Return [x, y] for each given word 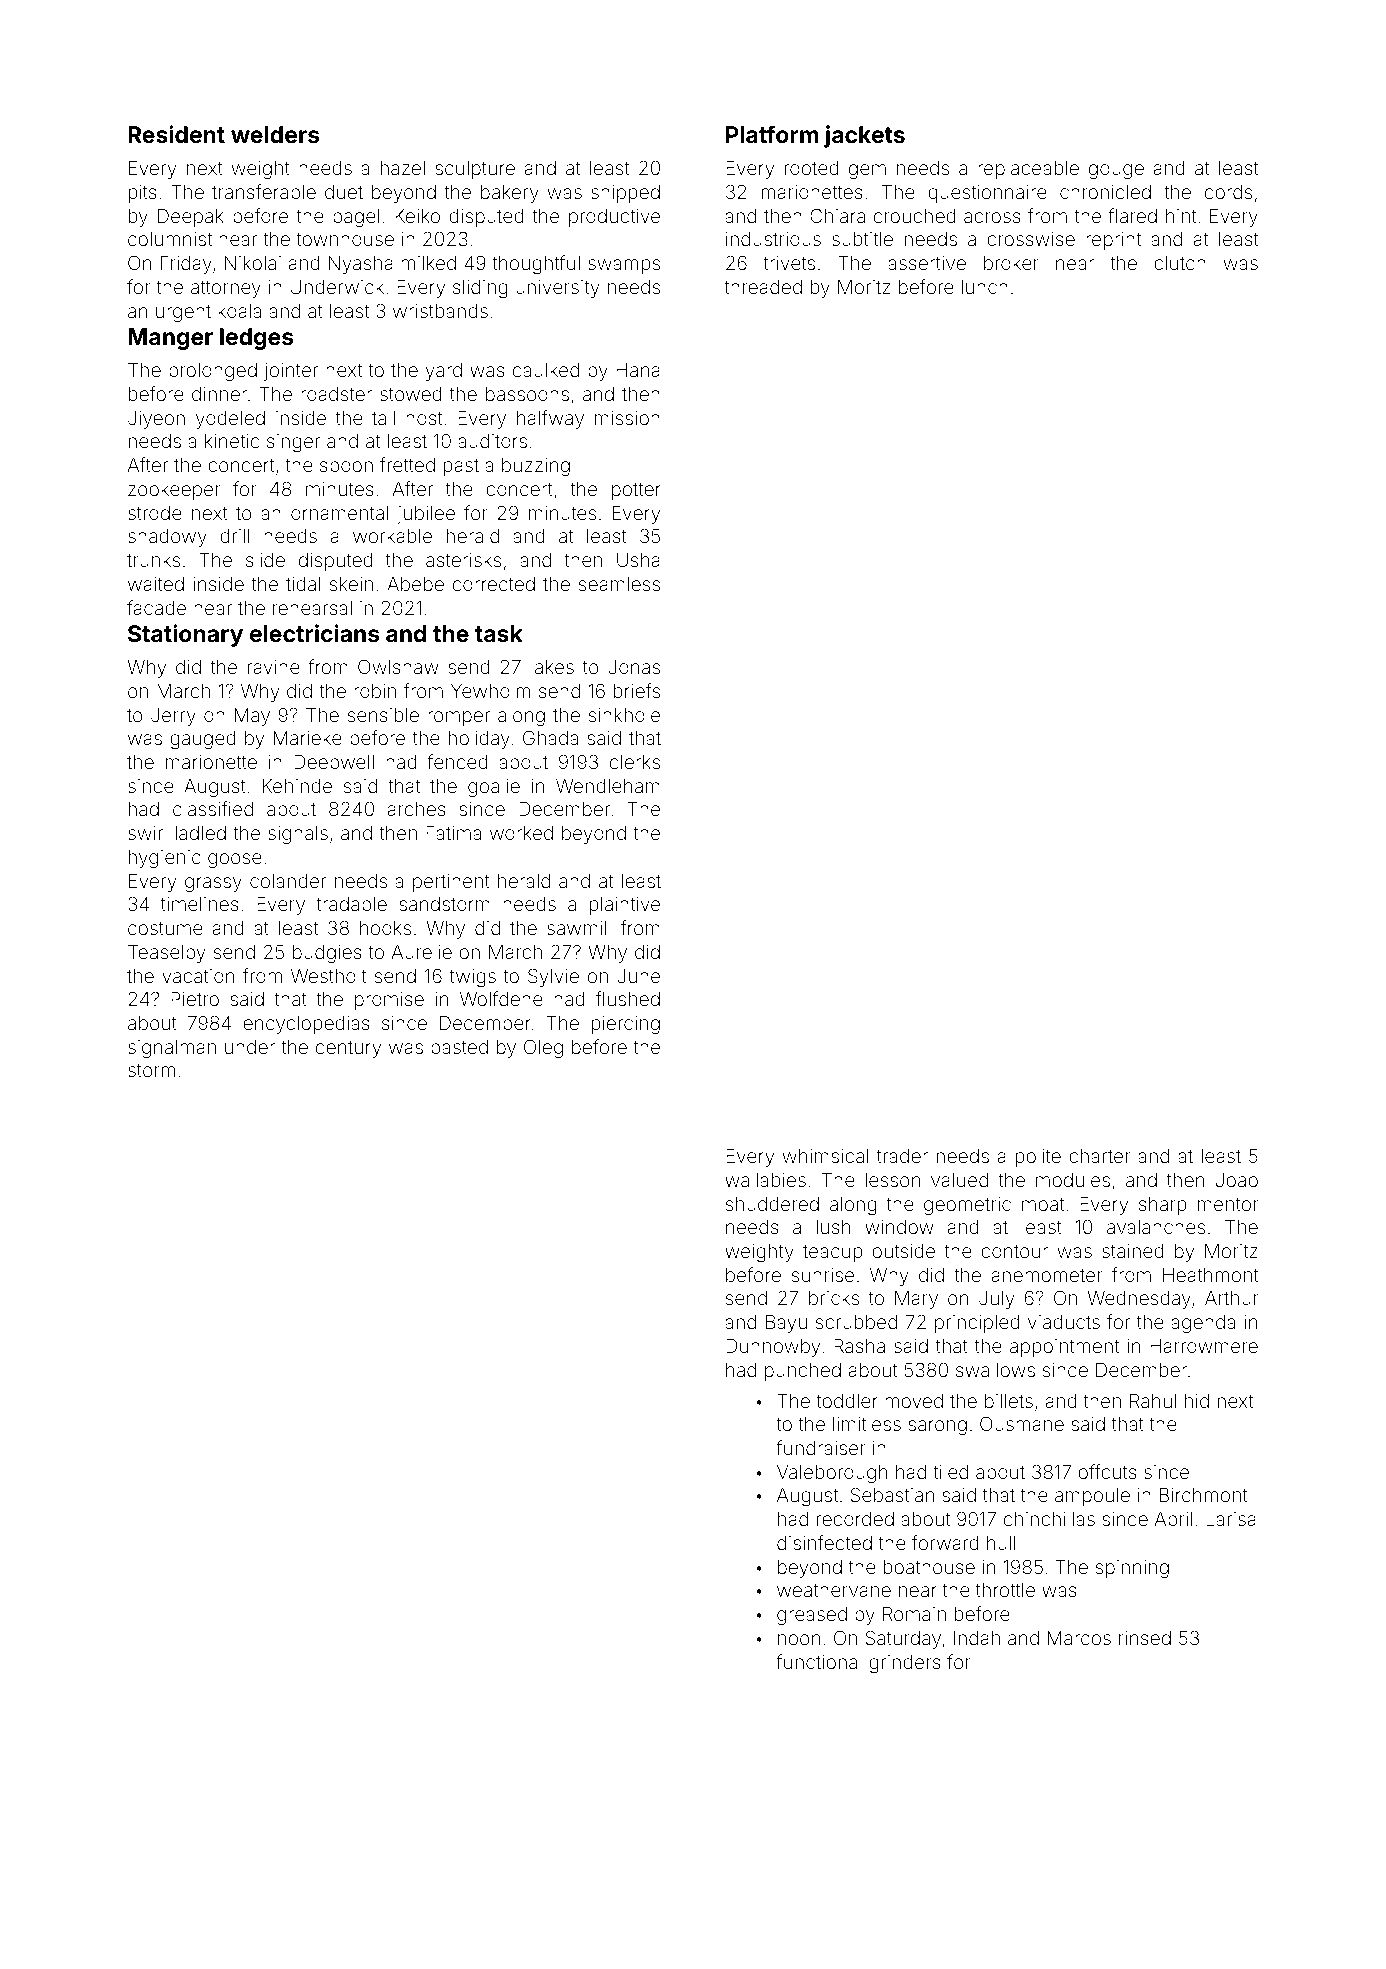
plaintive [625, 906]
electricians [314, 633]
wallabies [765, 1180]
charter [1100, 1156]
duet [344, 192]
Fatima [453, 833]
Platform [772, 134]
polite [1038, 1158]
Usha [638, 560]
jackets [864, 136]
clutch [1180, 263]
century [348, 1049]
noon [799, 1639]
